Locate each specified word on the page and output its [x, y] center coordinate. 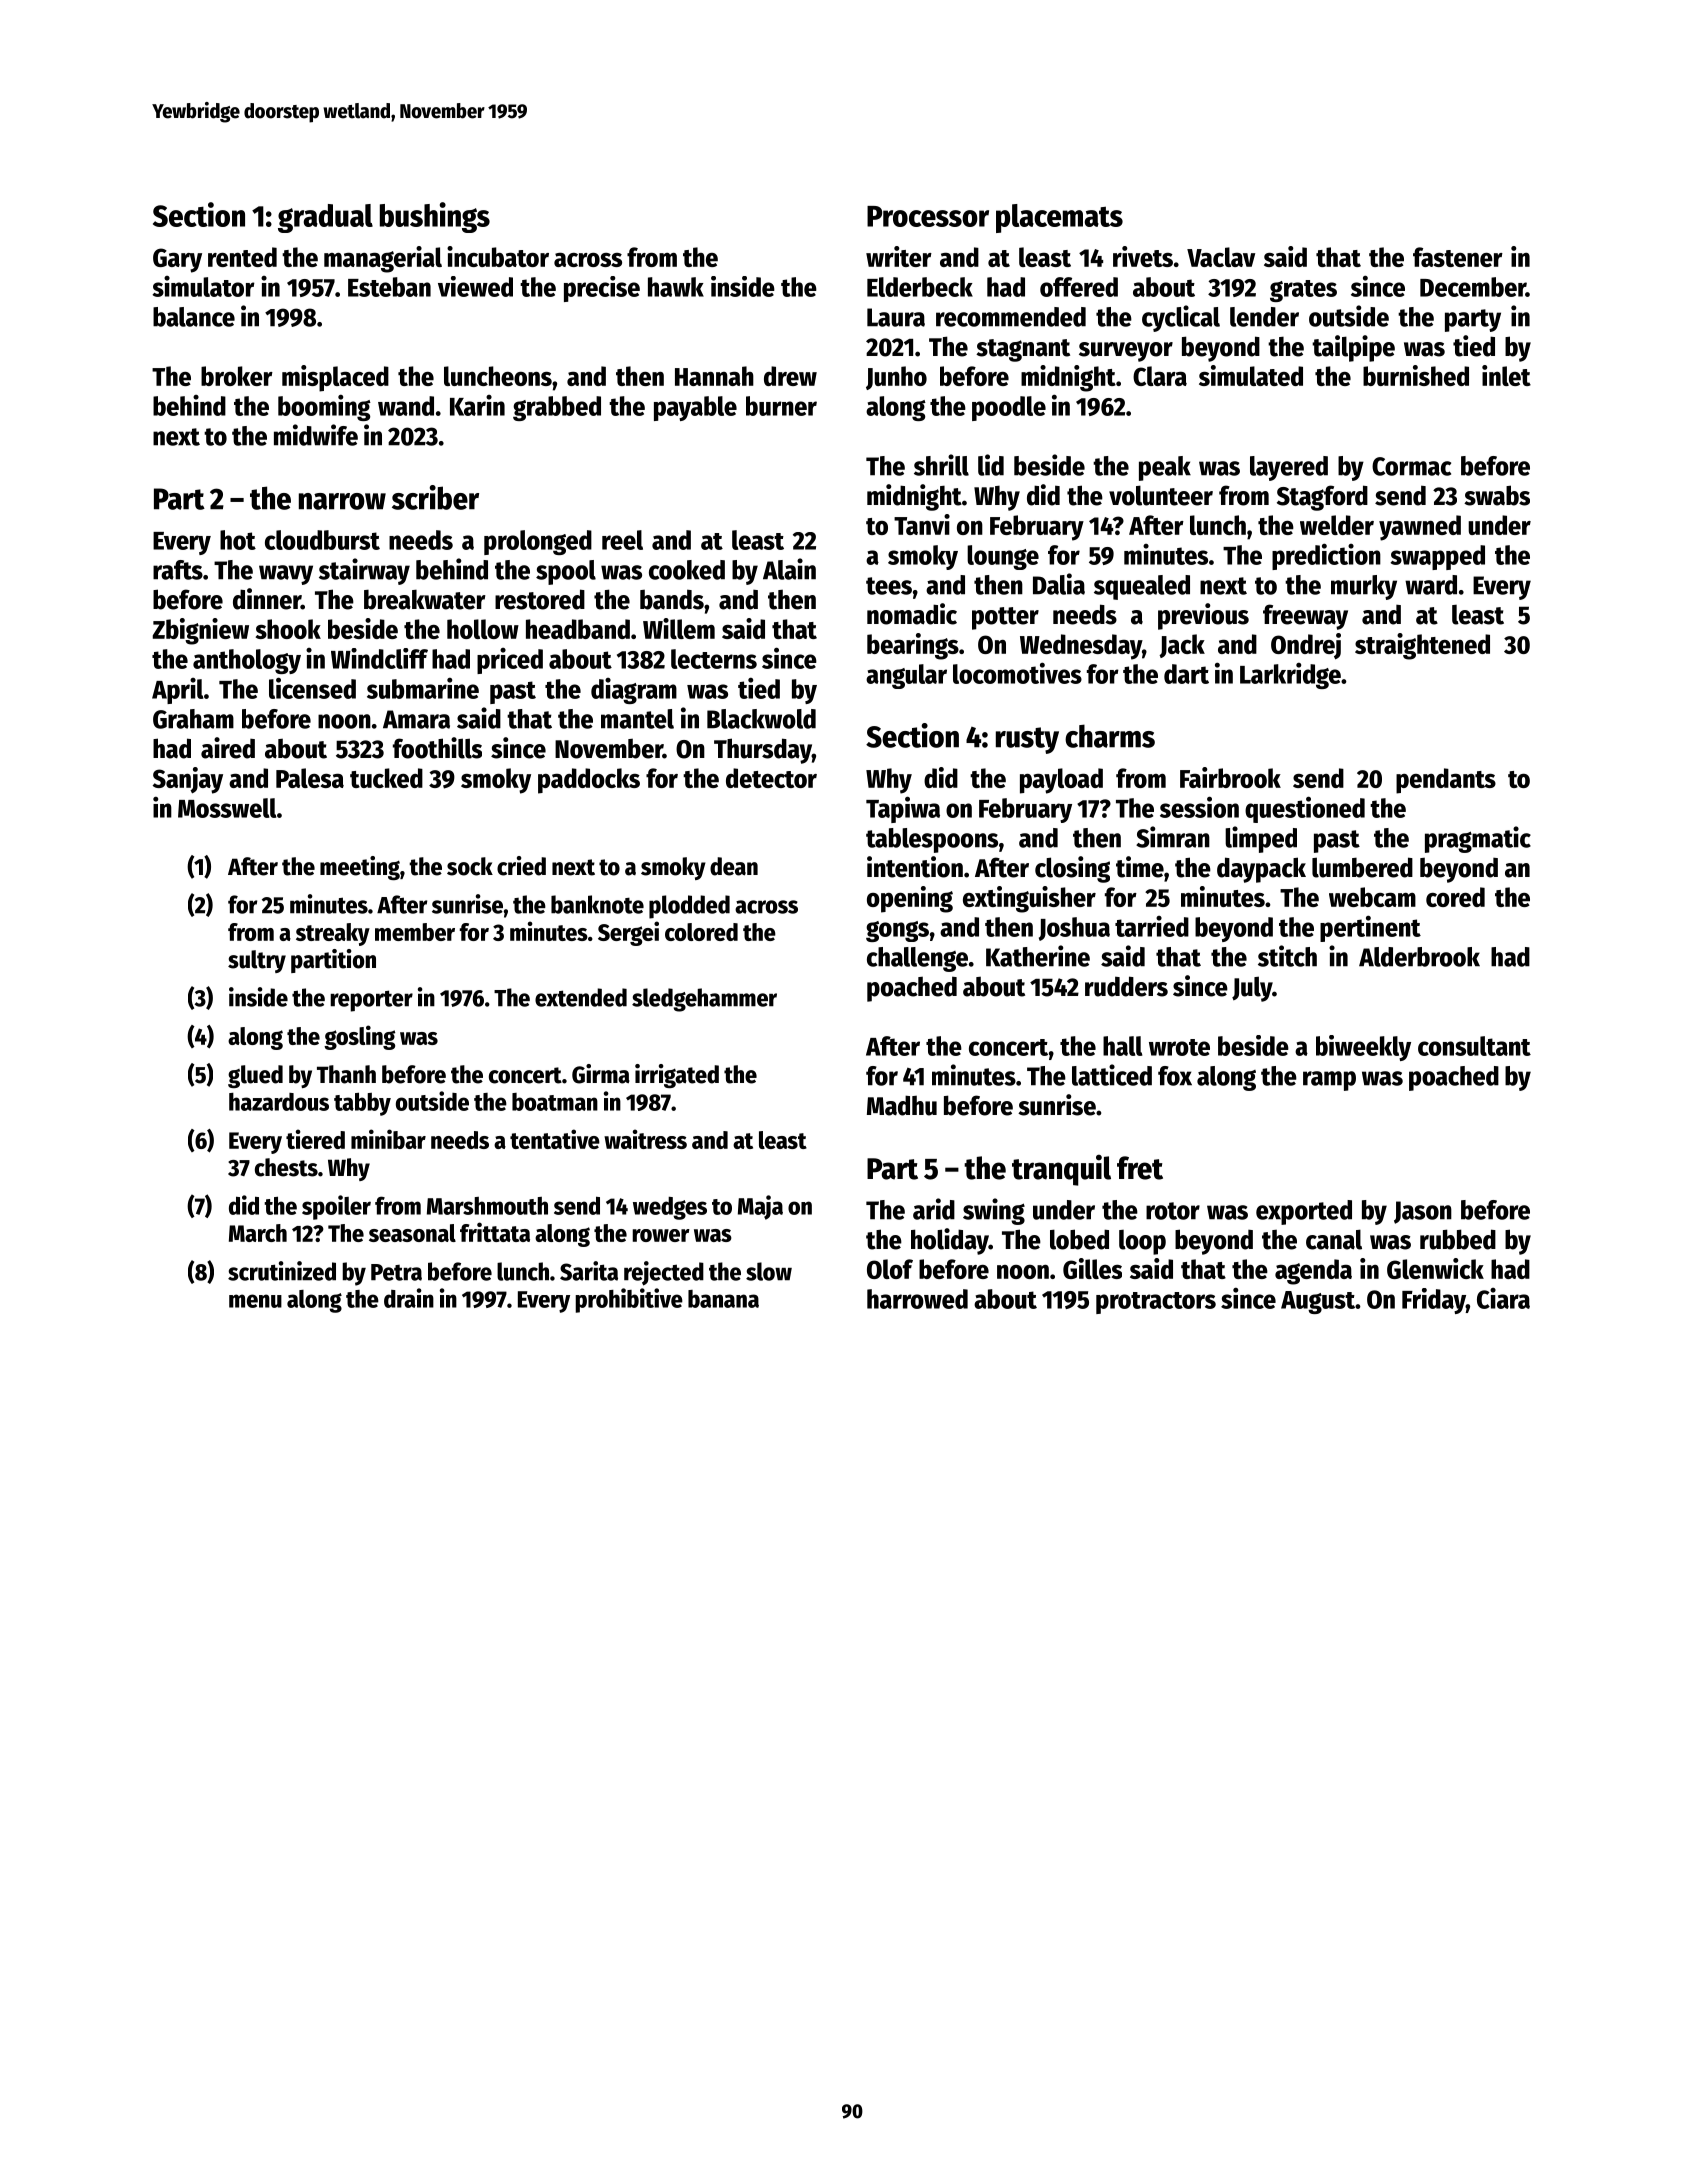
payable [695, 408]
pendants [1446, 781]
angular [906, 676]
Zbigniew [200, 631]
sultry [257, 961]
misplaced [335, 378]
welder [1337, 525]
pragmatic [1478, 839]
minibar [388, 1139]
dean [734, 866]
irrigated [677, 1076]
